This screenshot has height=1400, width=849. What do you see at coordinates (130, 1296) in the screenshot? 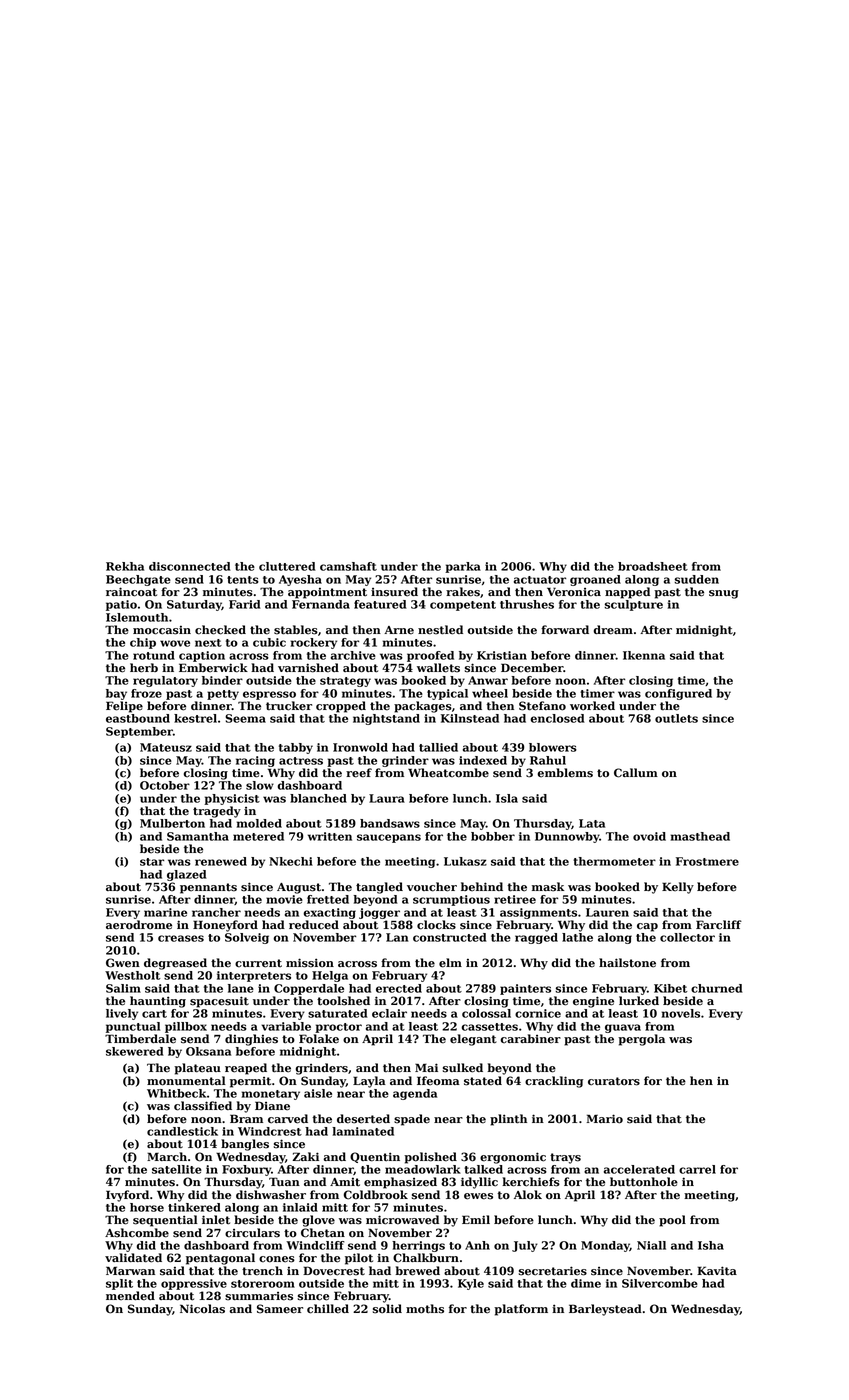
I see `mended` at bounding box center [130, 1296].
